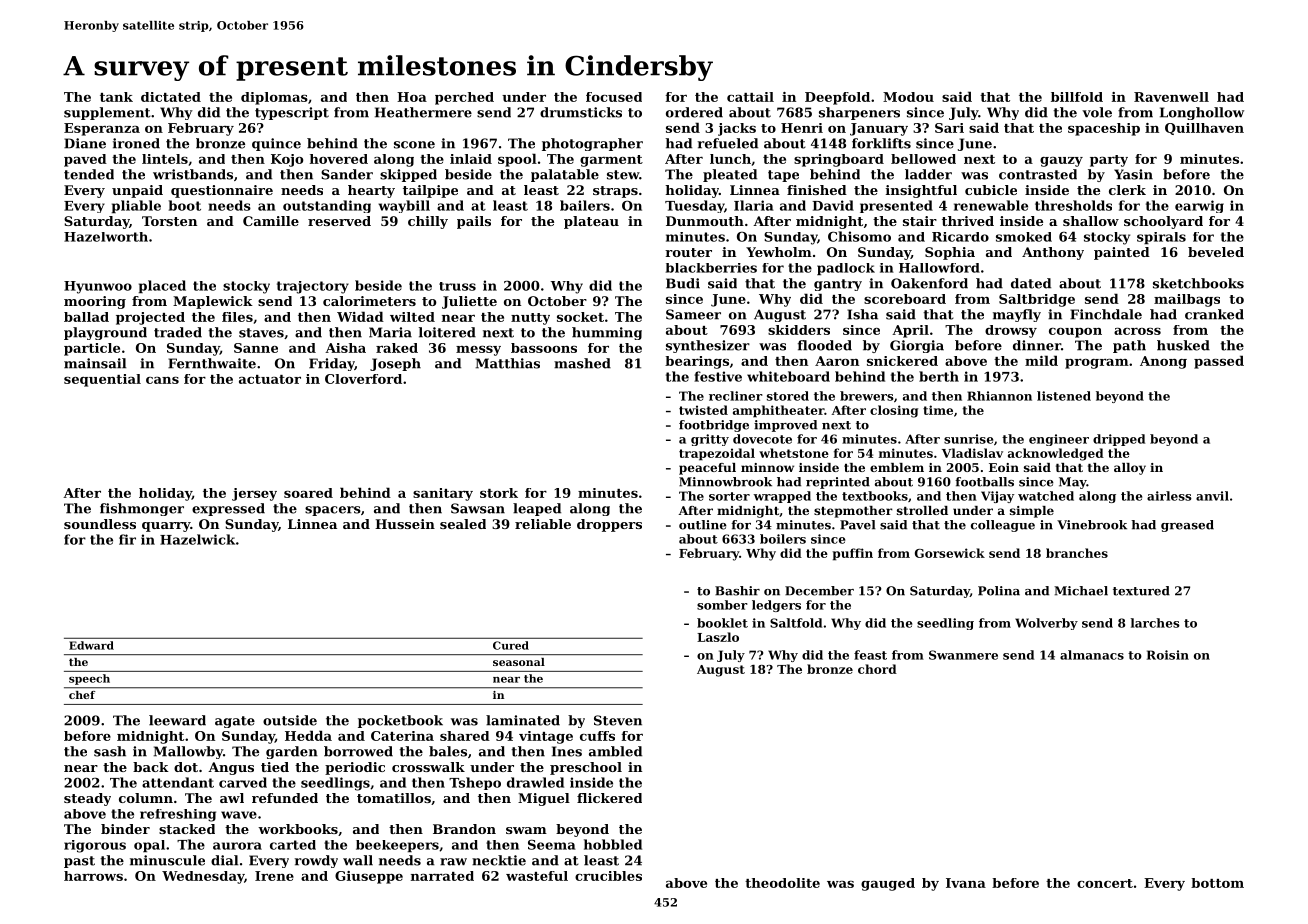 The image size is (1308, 924). What do you see at coordinates (171, 97) in the document?
I see `dictated` at bounding box center [171, 97].
